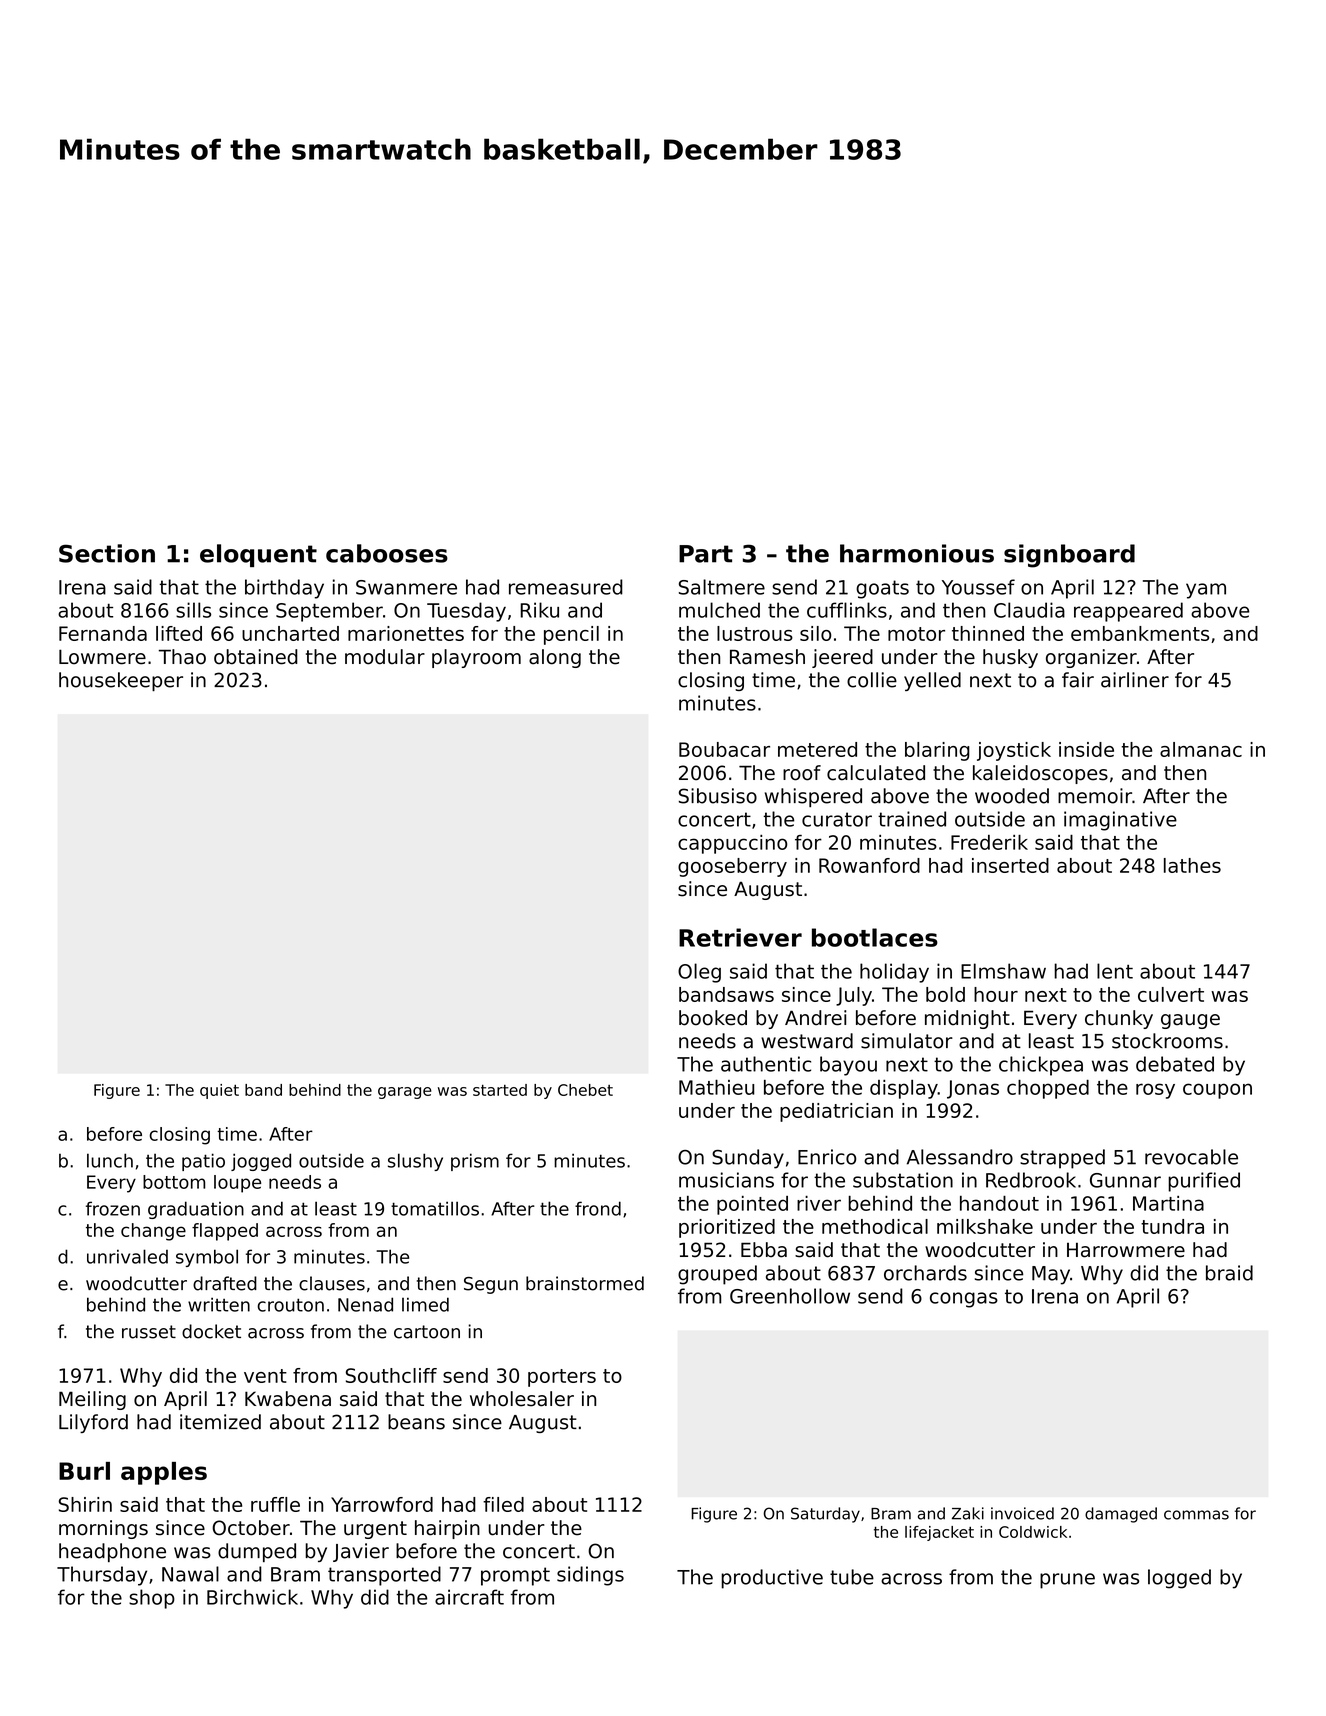 The height and width of the screenshot is (1716, 1326). Describe the element at coordinates (110, 1160) in the screenshot. I see `lunch` at that location.
